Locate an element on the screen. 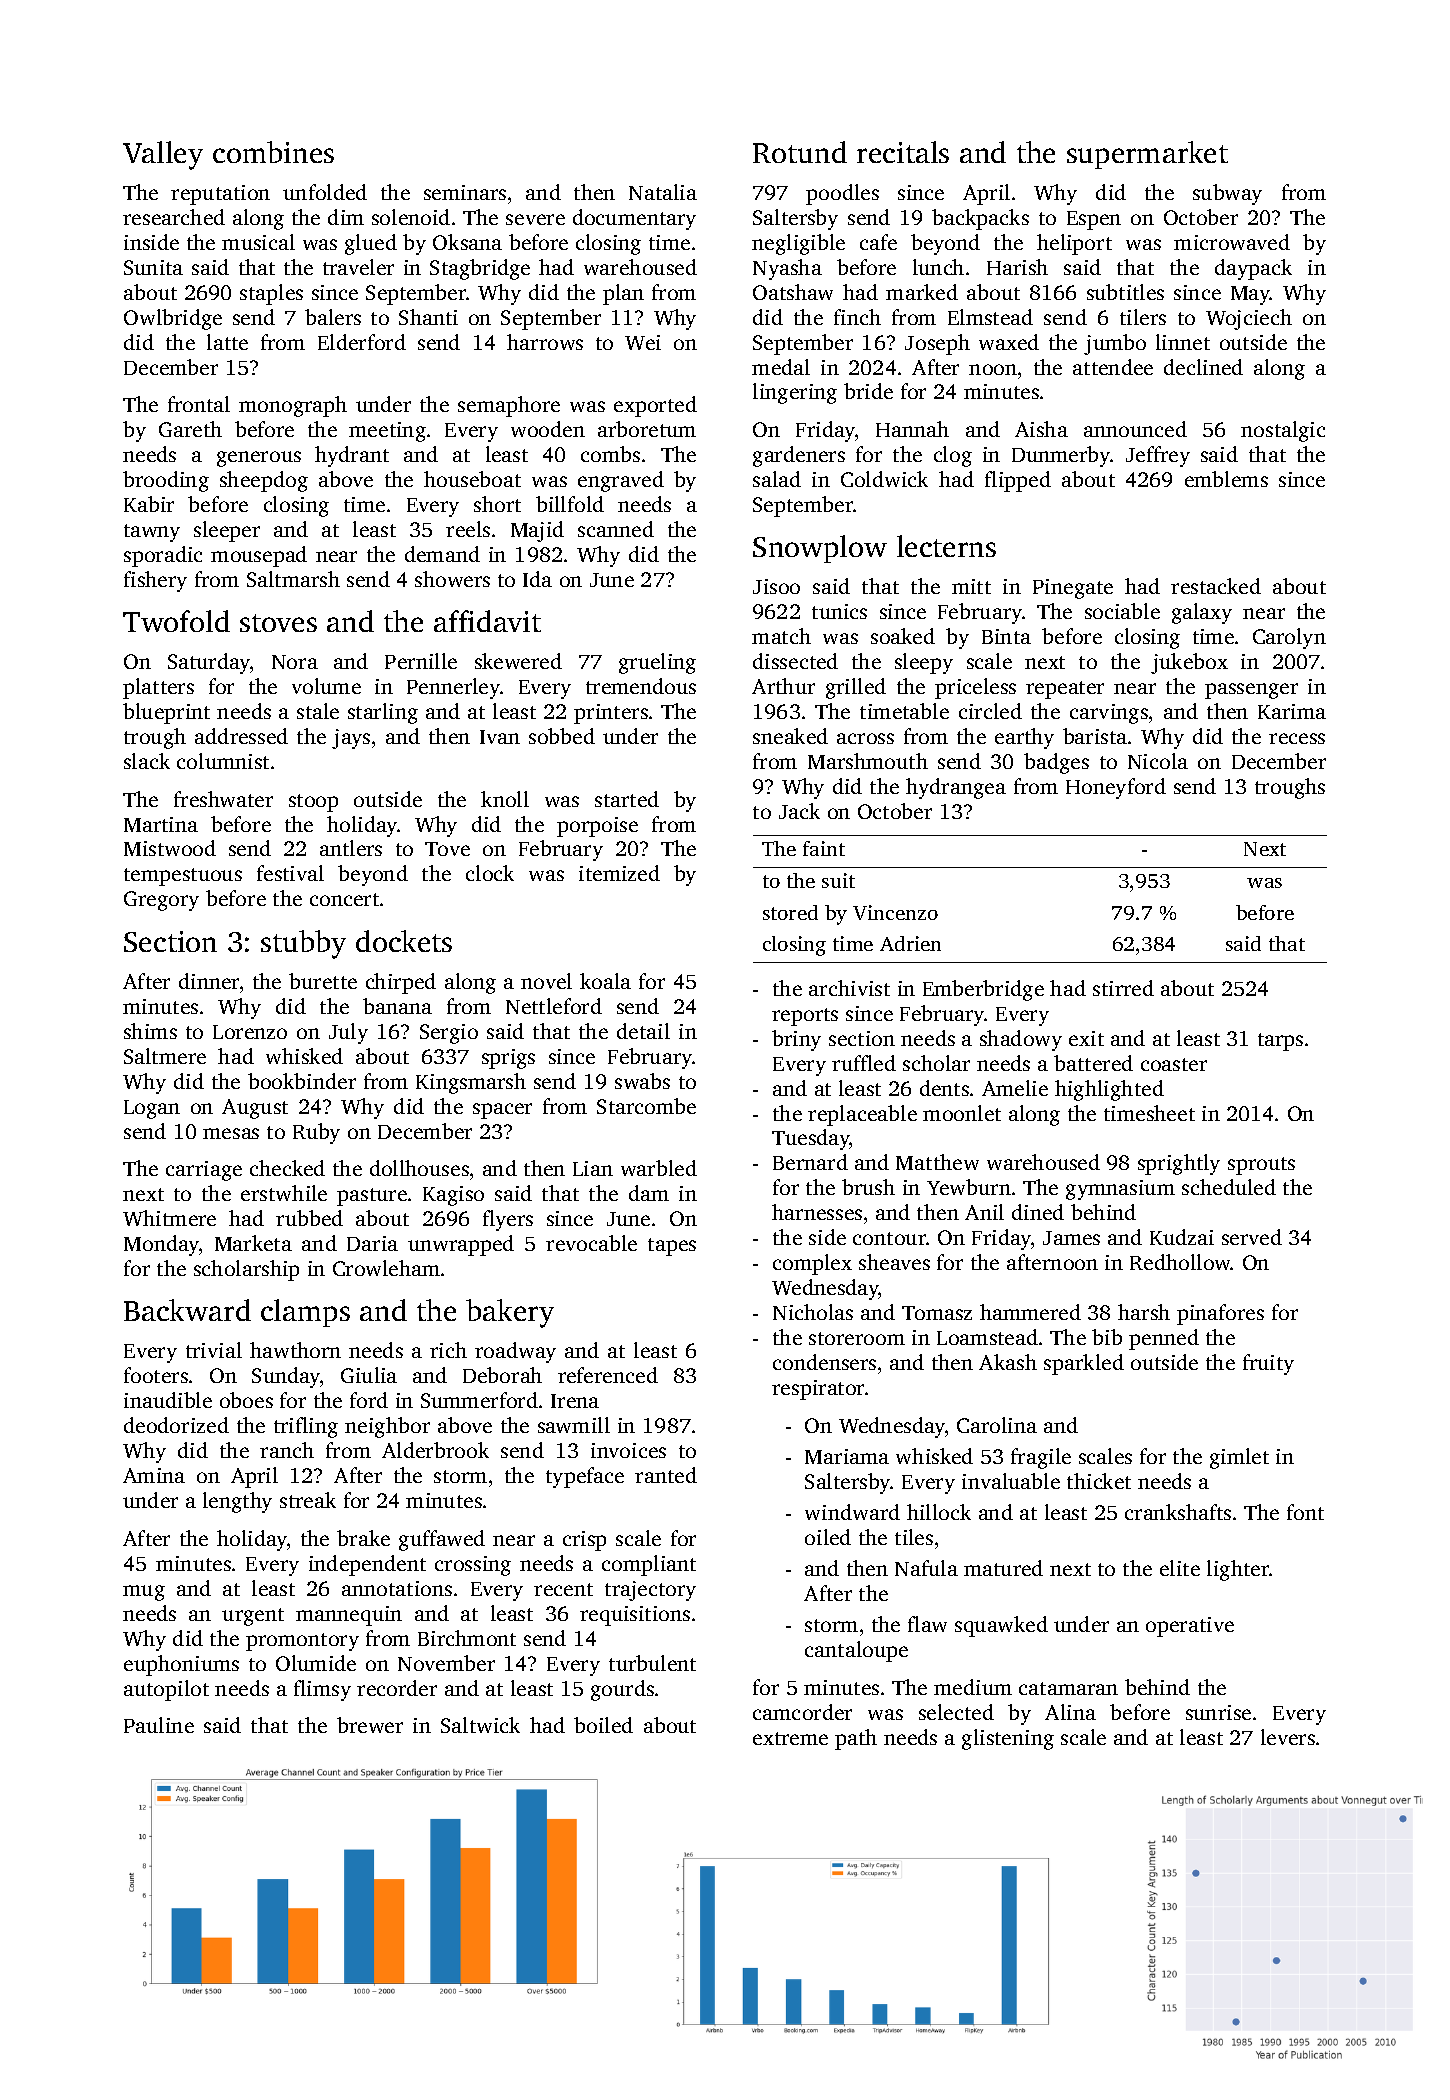 The image size is (1450, 2100). suit is located at coordinates (838, 880).
